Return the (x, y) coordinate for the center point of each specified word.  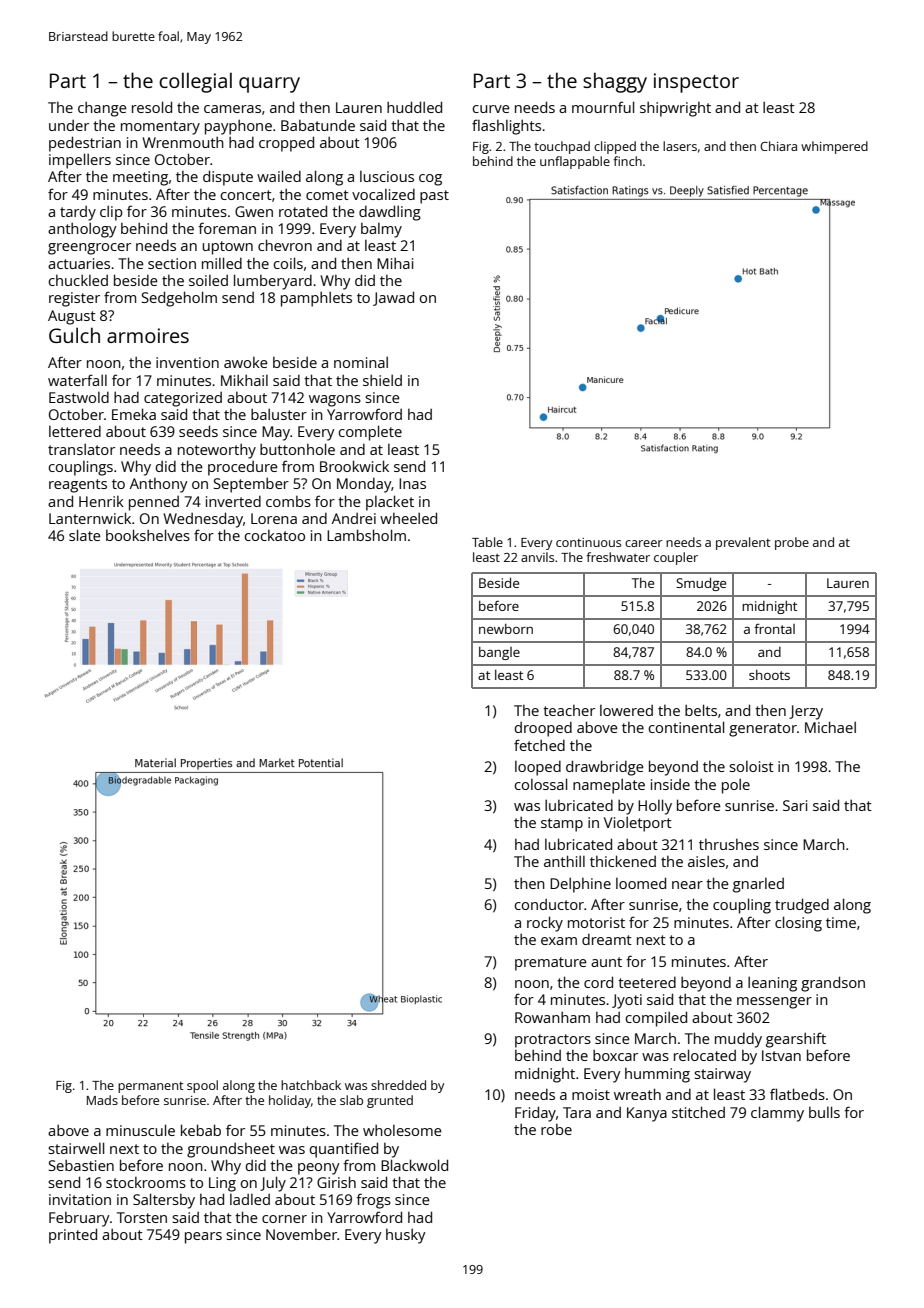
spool (202, 1086)
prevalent (743, 543)
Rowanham (552, 1017)
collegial (195, 82)
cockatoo (274, 535)
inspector (696, 83)
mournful (603, 107)
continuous (588, 542)
